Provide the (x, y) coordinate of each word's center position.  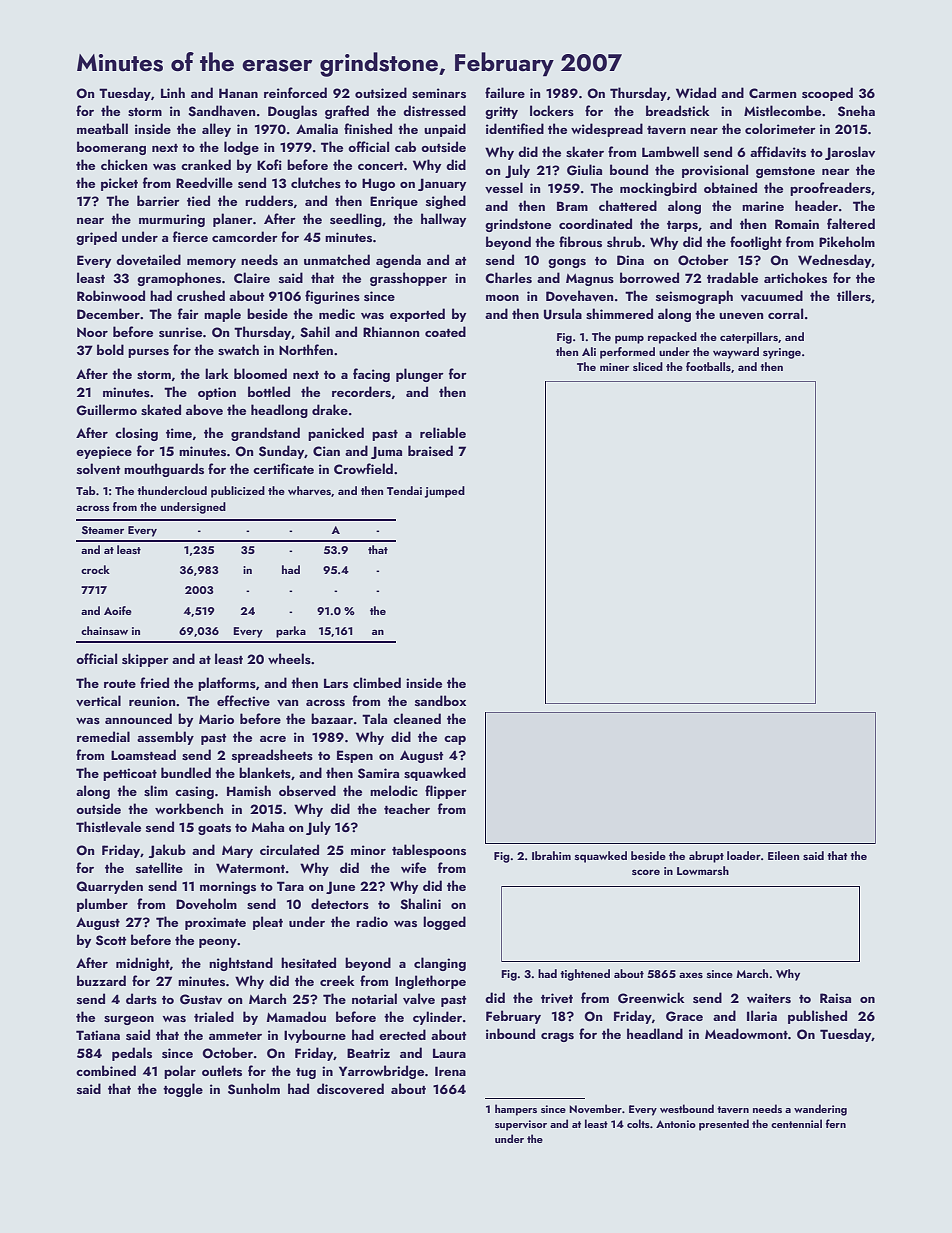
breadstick (678, 110)
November (595, 1108)
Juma (386, 452)
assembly (165, 738)
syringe (782, 353)
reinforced (295, 92)
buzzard (101, 980)
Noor (92, 332)
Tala (374, 718)
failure (505, 92)
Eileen (783, 855)
